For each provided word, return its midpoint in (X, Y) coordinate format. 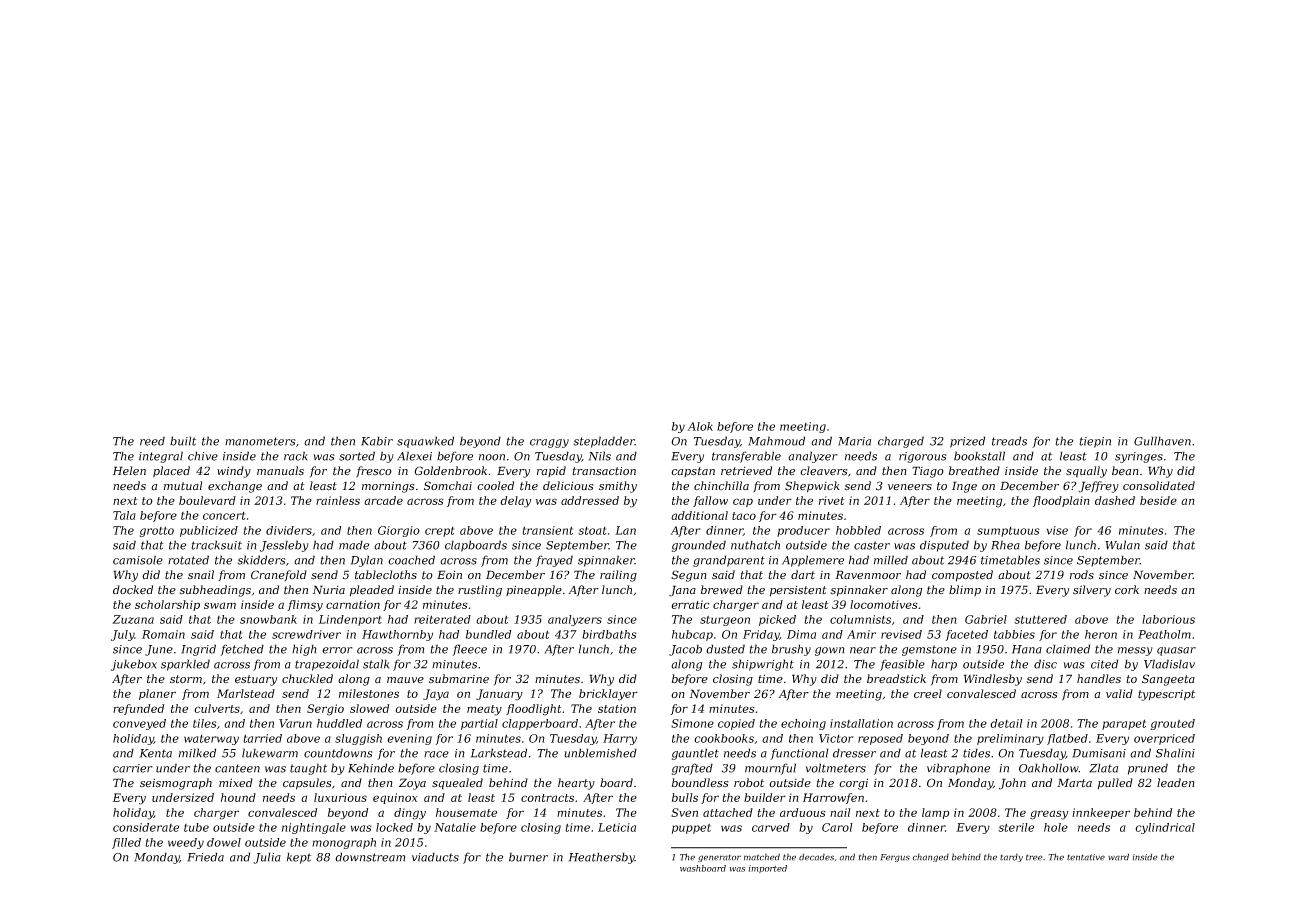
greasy (1049, 815)
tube (196, 827)
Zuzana (133, 619)
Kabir (377, 441)
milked (197, 753)
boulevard (207, 500)
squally (1086, 472)
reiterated (442, 619)
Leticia (617, 827)
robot (749, 782)
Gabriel (986, 619)
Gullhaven (1162, 441)
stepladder (604, 442)
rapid (551, 471)
